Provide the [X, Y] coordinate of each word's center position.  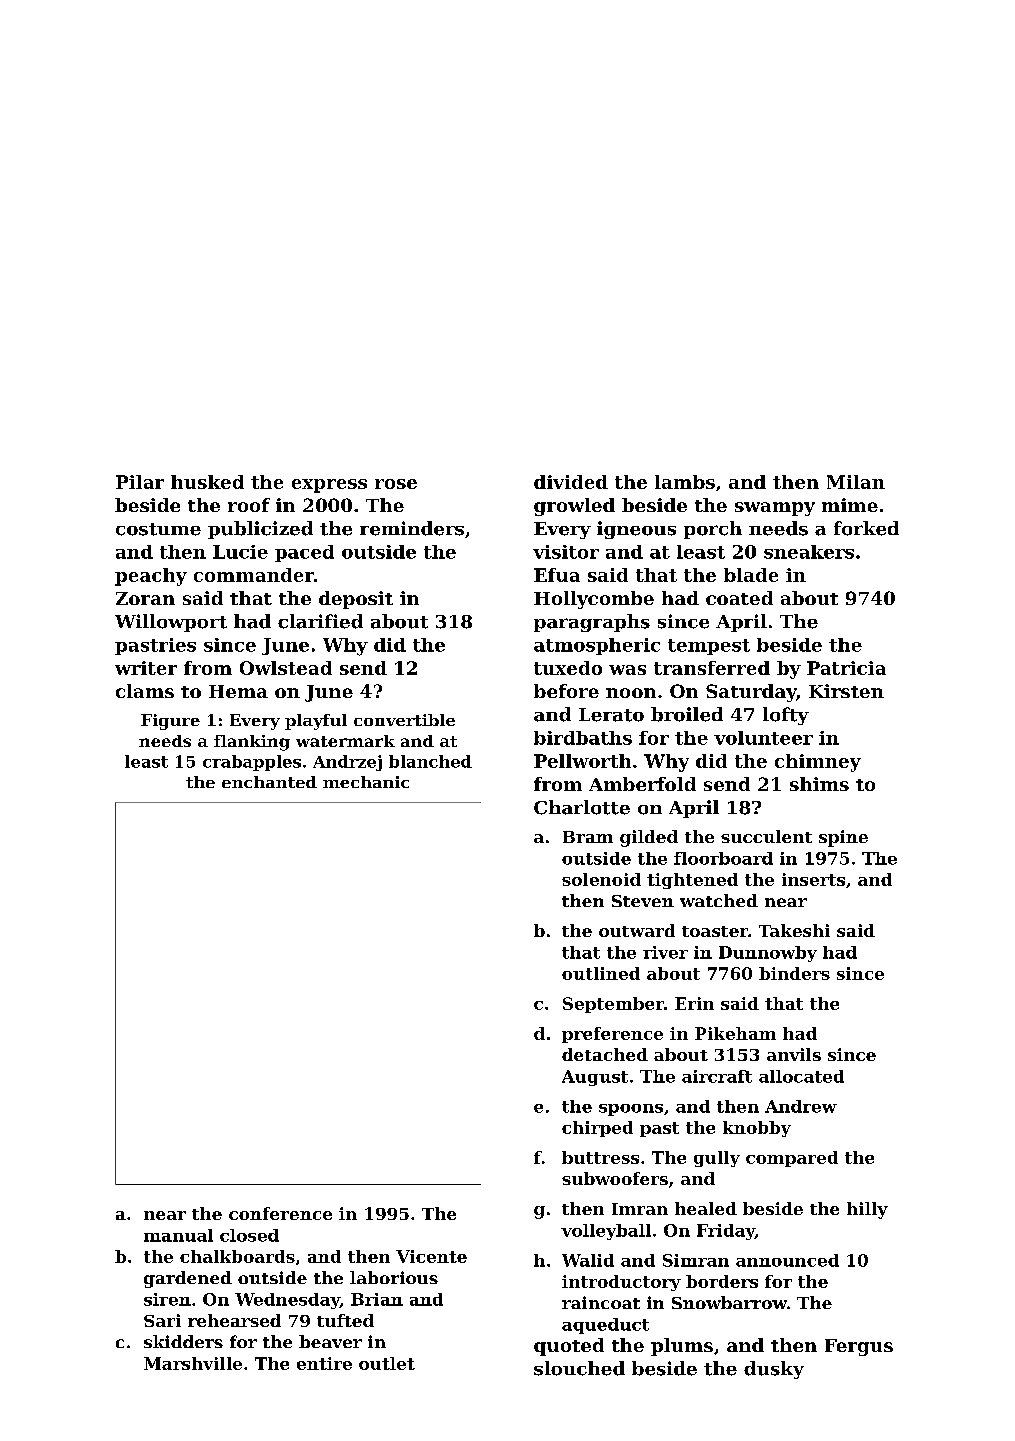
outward [637, 930]
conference [280, 1213]
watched [719, 900]
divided [571, 482]
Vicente [431, 1256]
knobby [757, 1129]
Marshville [193, 1363]
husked [207, 482]
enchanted [269, 782]
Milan [856, 482]
